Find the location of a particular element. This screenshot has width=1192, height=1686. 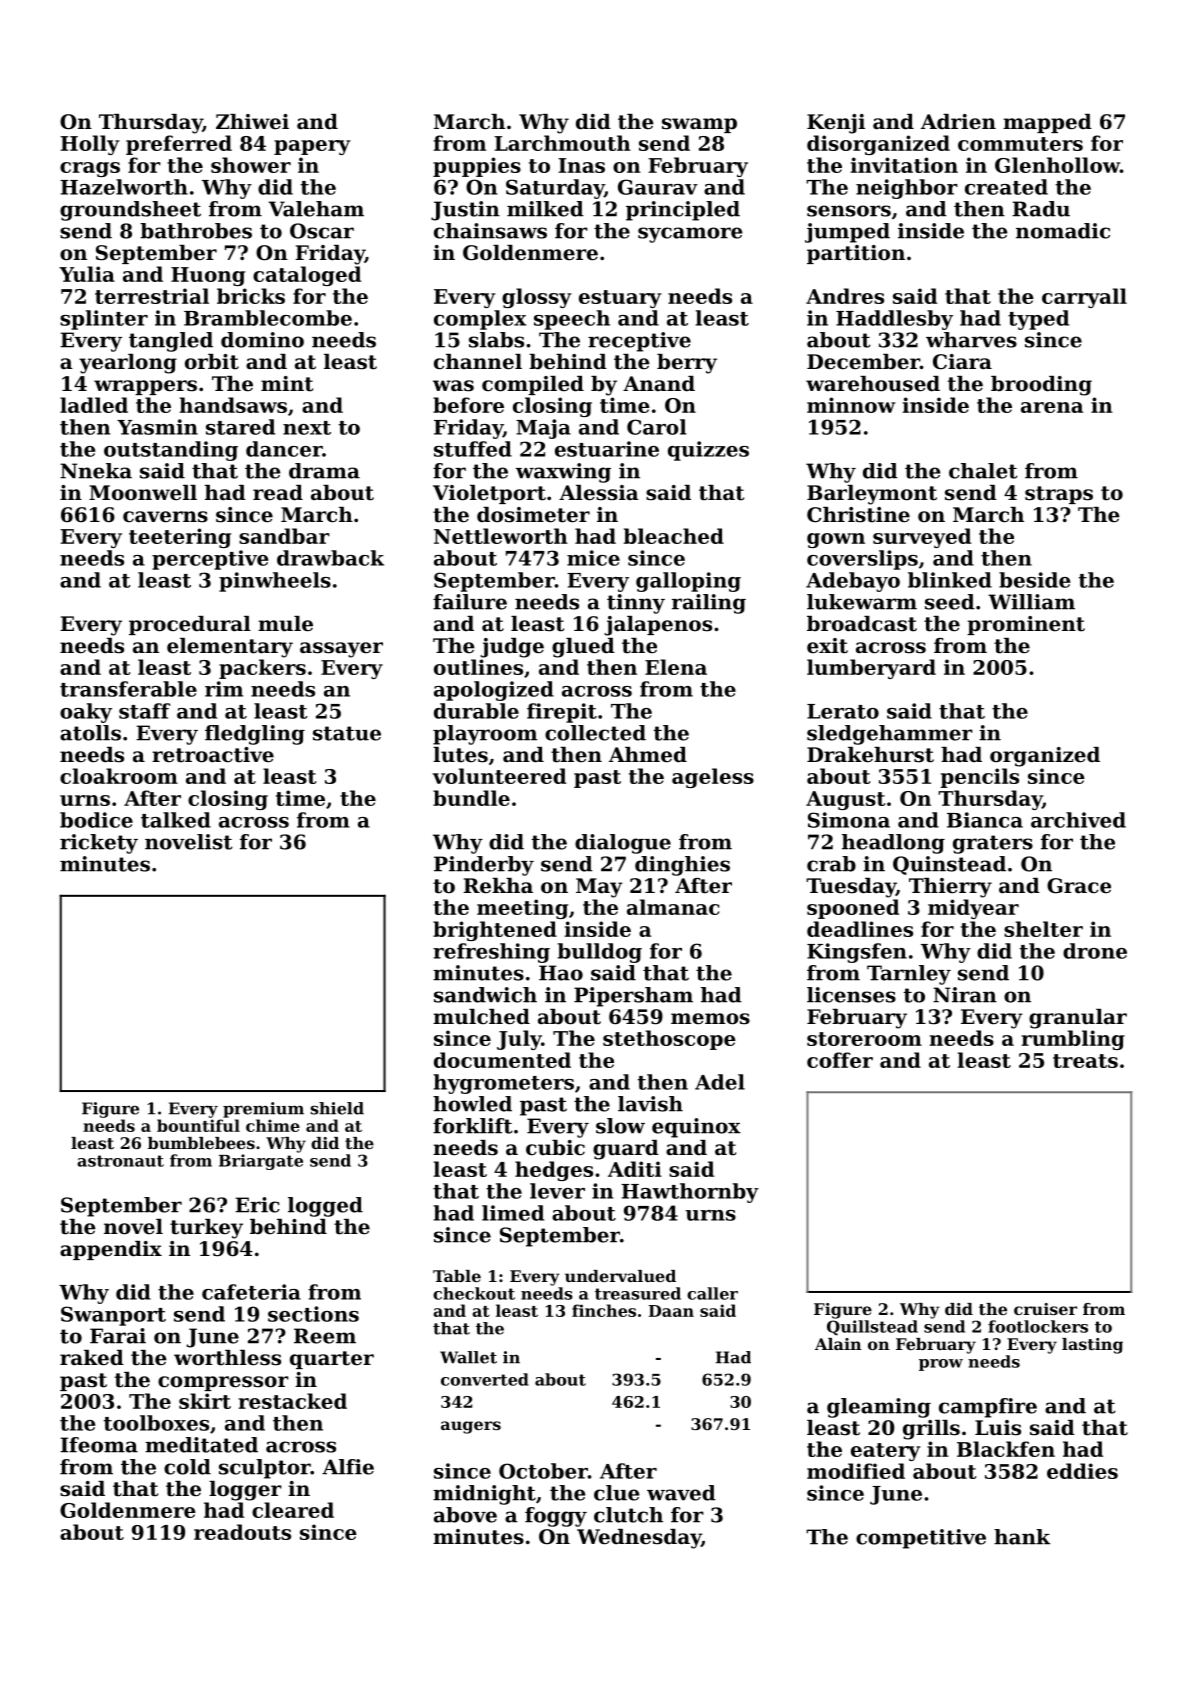

swamp is located at coordinates (699, 125).
